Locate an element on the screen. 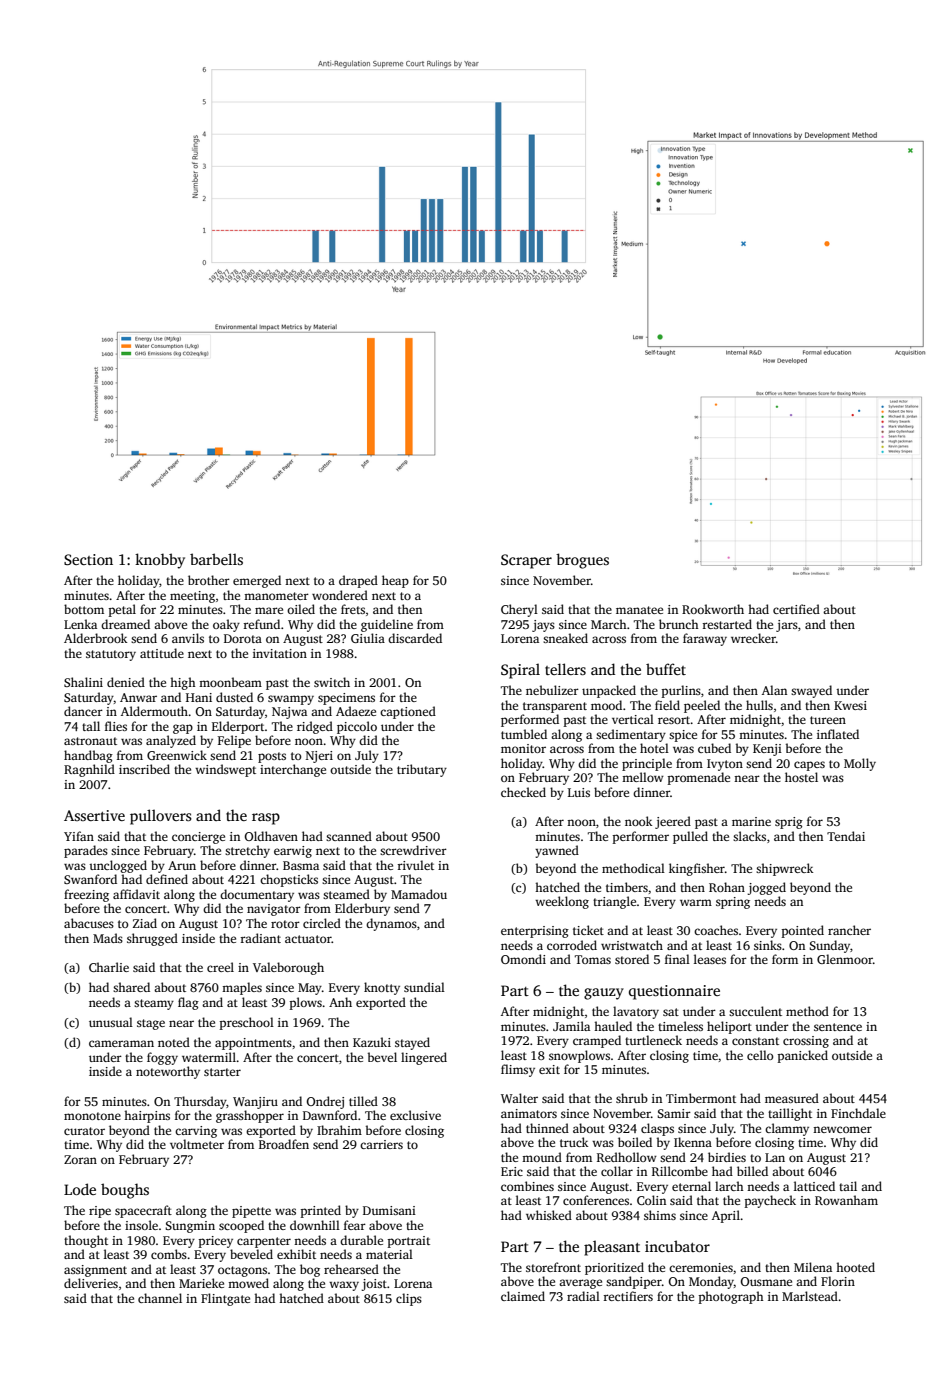 Image resolution: width=952 pixels, height=1379 pixels. Luis is located at coordinates (579, 792).
